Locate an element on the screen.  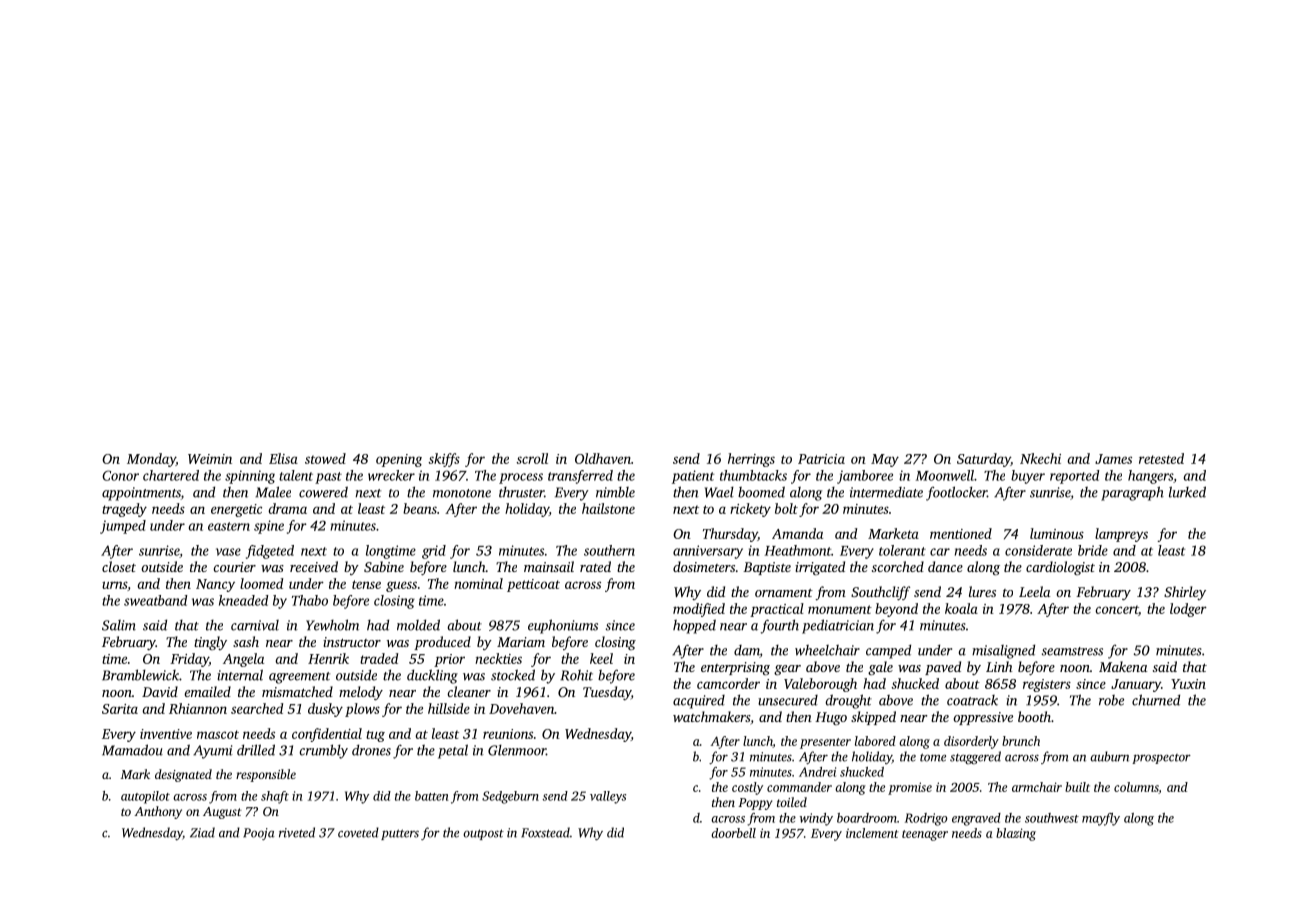
Makena is located at coordinates (1123, 666).
